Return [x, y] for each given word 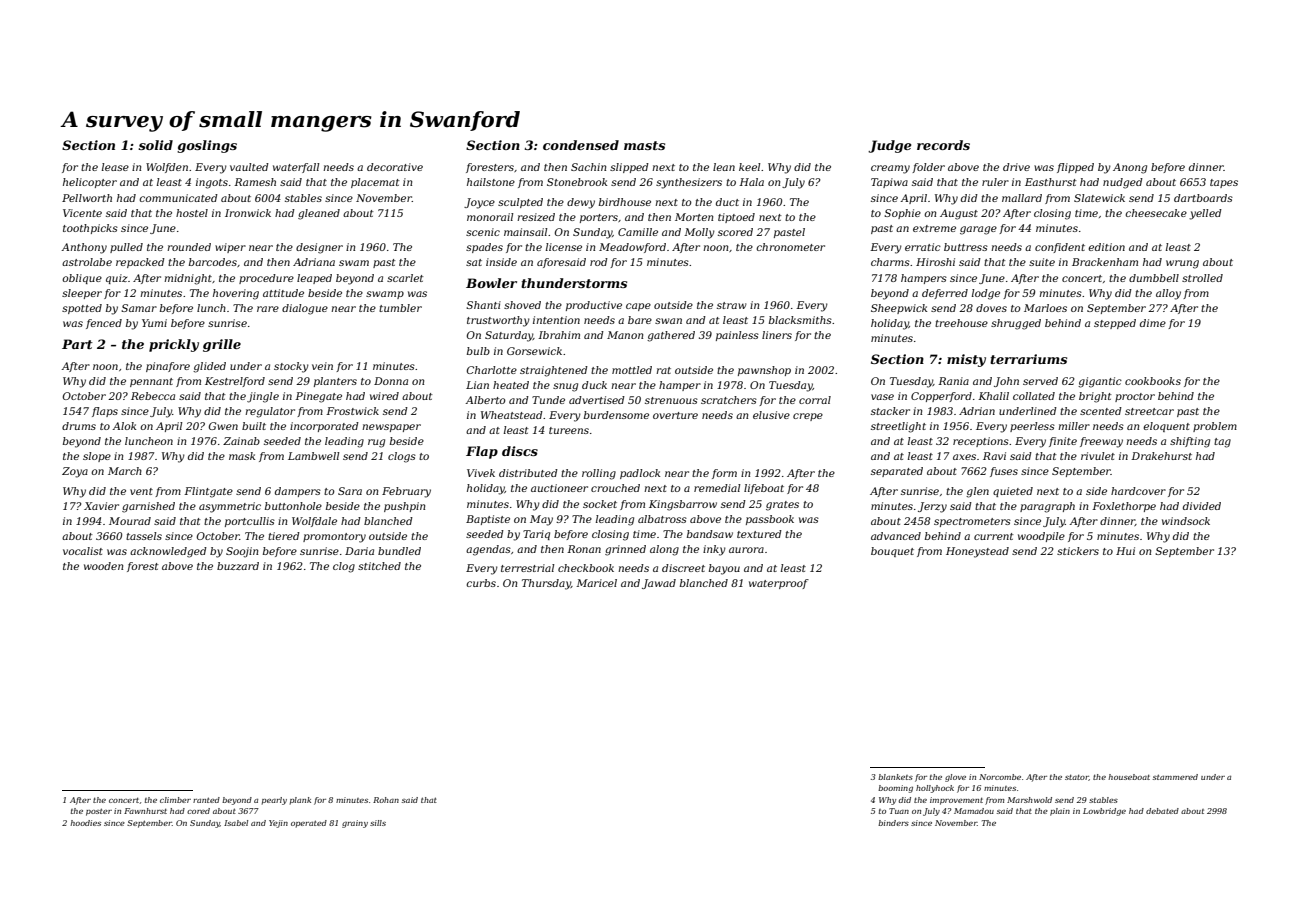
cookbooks [1153, 381]
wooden [103, 566]
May [541, 520]
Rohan [386, 800]
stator [1077, 777]
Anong [1130, 168]
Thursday [546, 584]
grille [222, 345]
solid [155, 145]
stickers [1078, 551]
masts [644, 145]
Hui [1125, 551]
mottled [632, 370]
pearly [274, 801]
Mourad [130, 521]
